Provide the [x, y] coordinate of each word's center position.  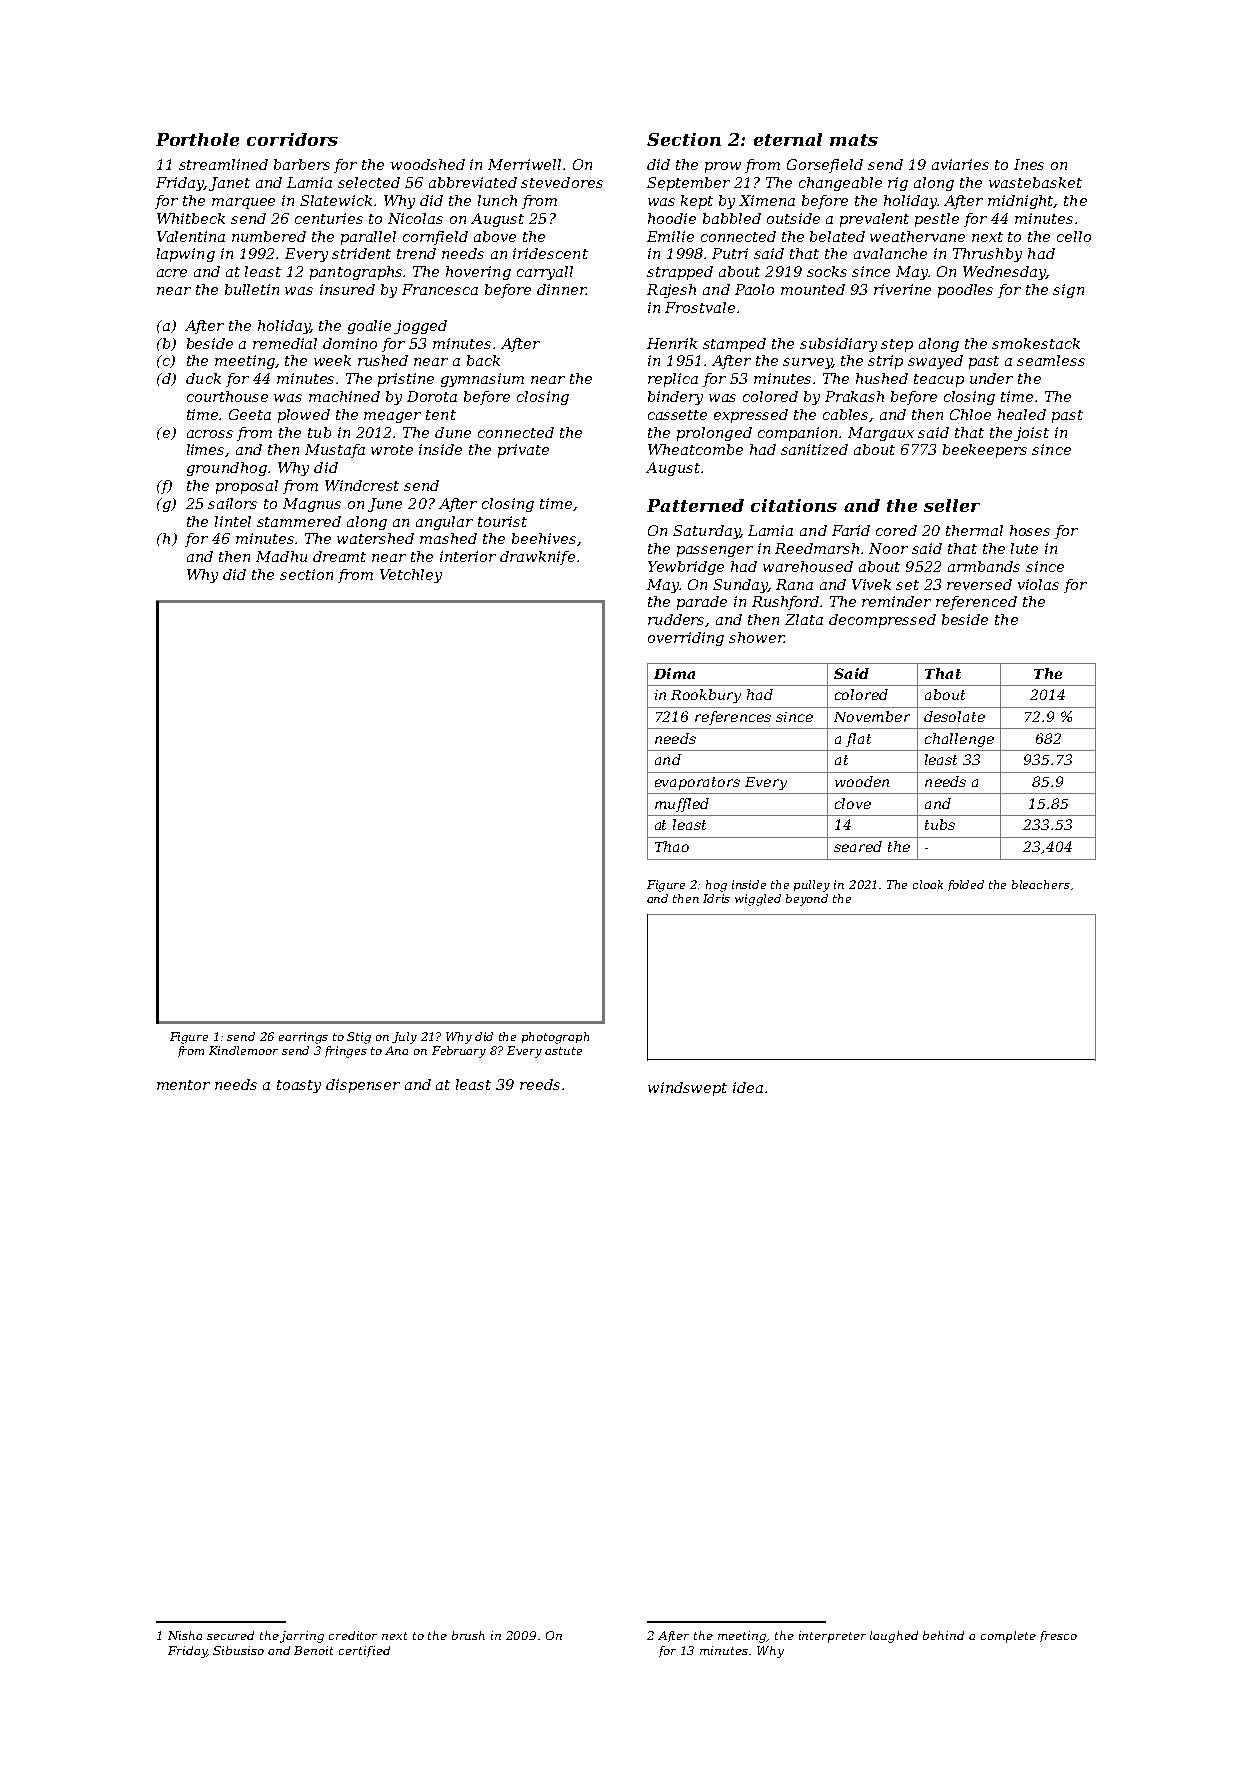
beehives [544, 538]
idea [748, 1087]
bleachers [1041, 884]
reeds [540, 1084]
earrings [303, 1038]
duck [203, 378]
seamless [1051, 360]
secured [230, 1635]
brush [468, 1635]
